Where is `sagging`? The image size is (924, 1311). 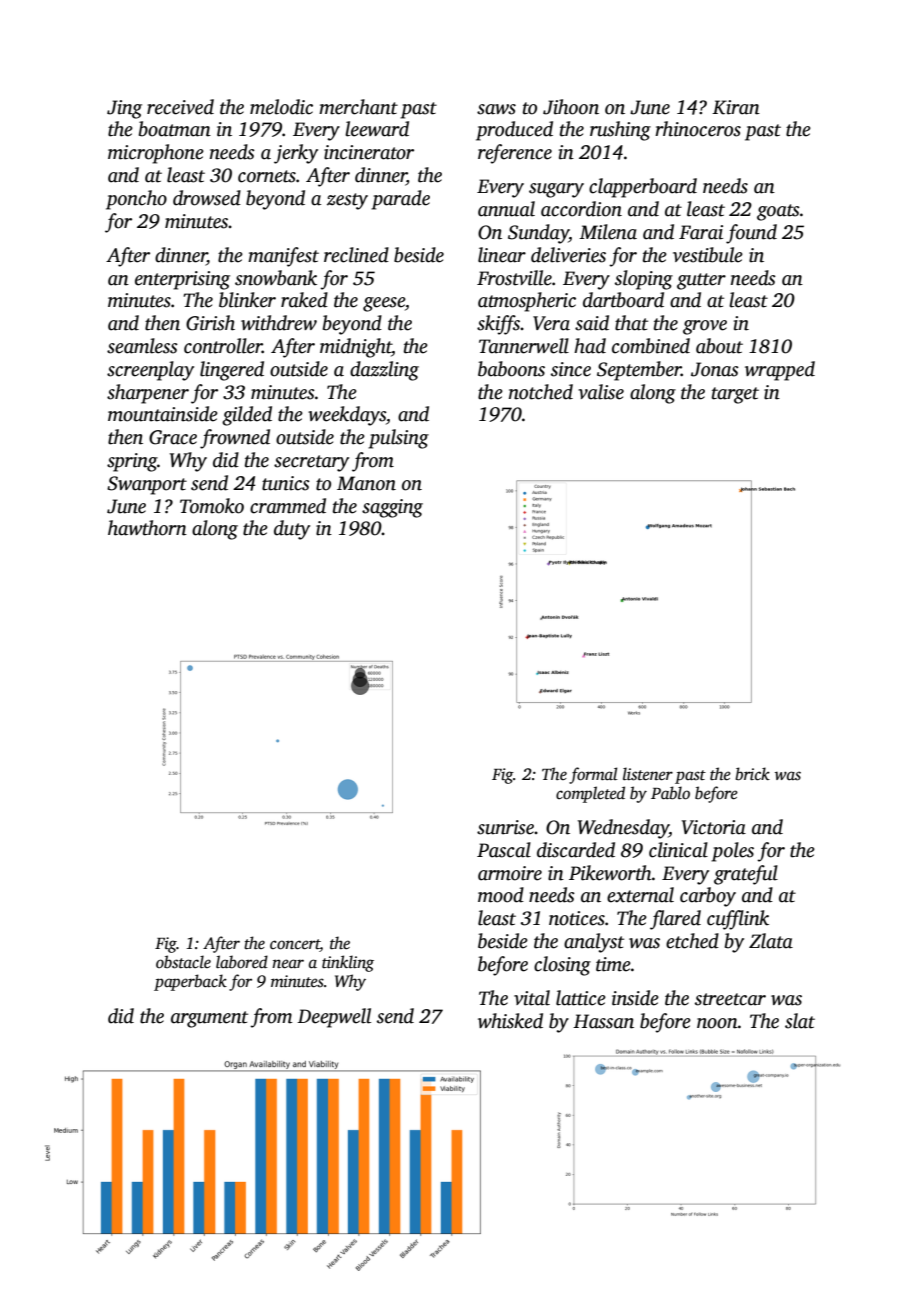
sagging is located at coordinates (392, 508).
